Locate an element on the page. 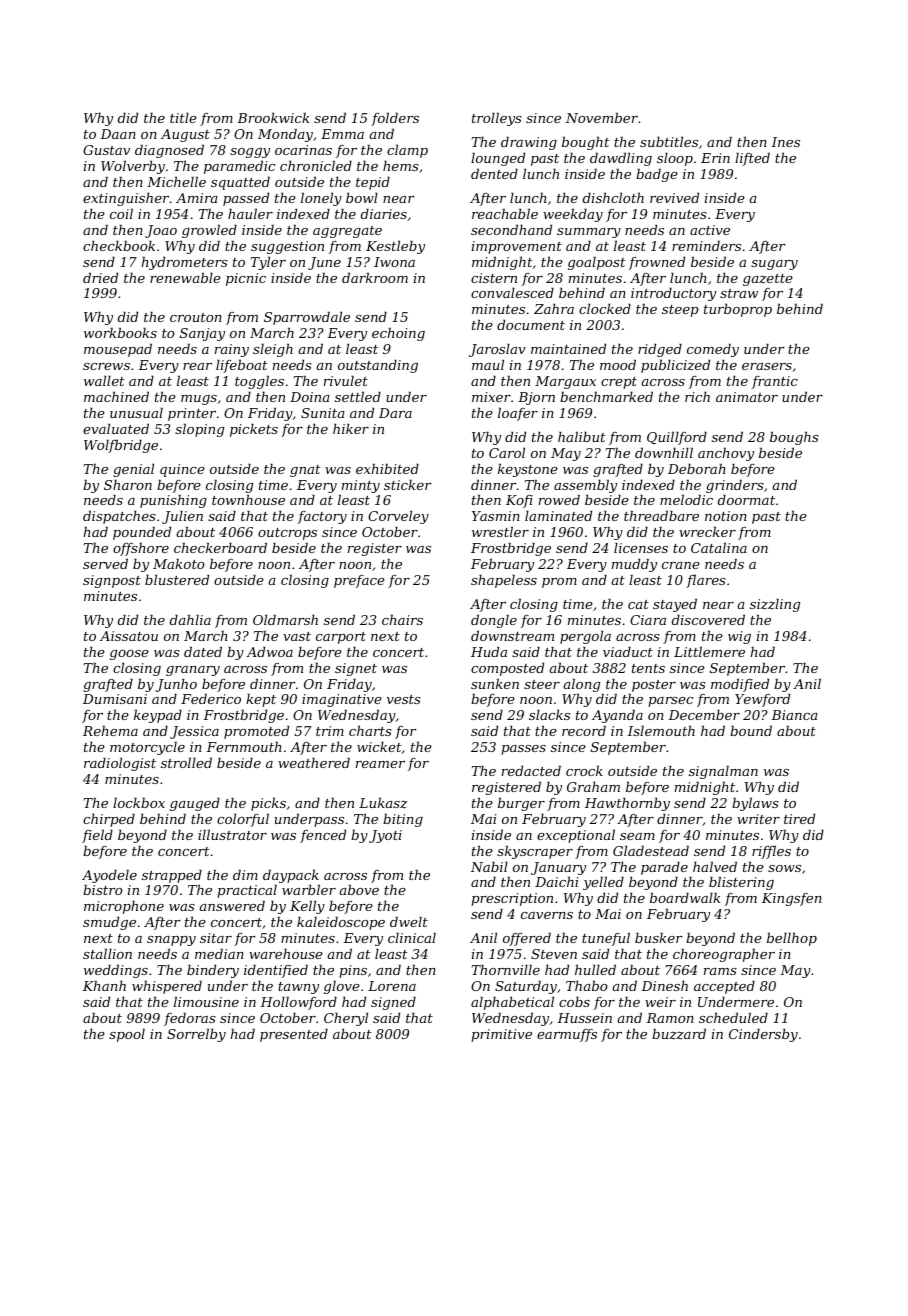  kaleidoscope is located at coordinates (341, 923).
